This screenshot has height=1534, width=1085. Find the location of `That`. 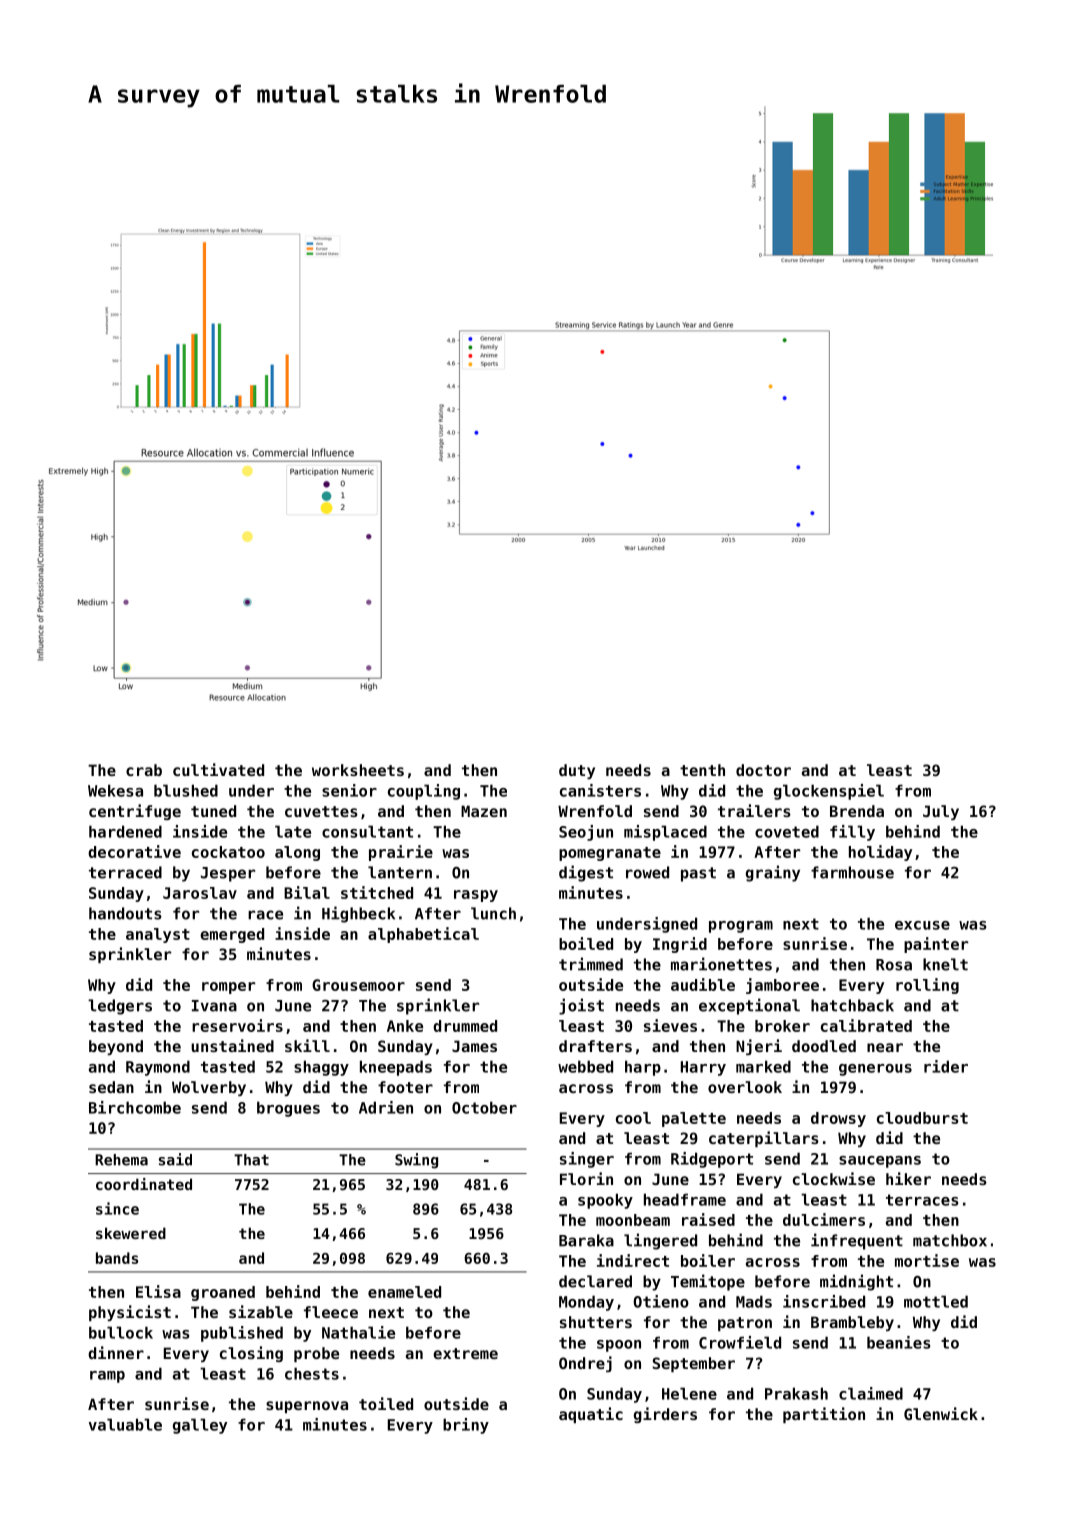

That is located at coordinates (251, 1160).
